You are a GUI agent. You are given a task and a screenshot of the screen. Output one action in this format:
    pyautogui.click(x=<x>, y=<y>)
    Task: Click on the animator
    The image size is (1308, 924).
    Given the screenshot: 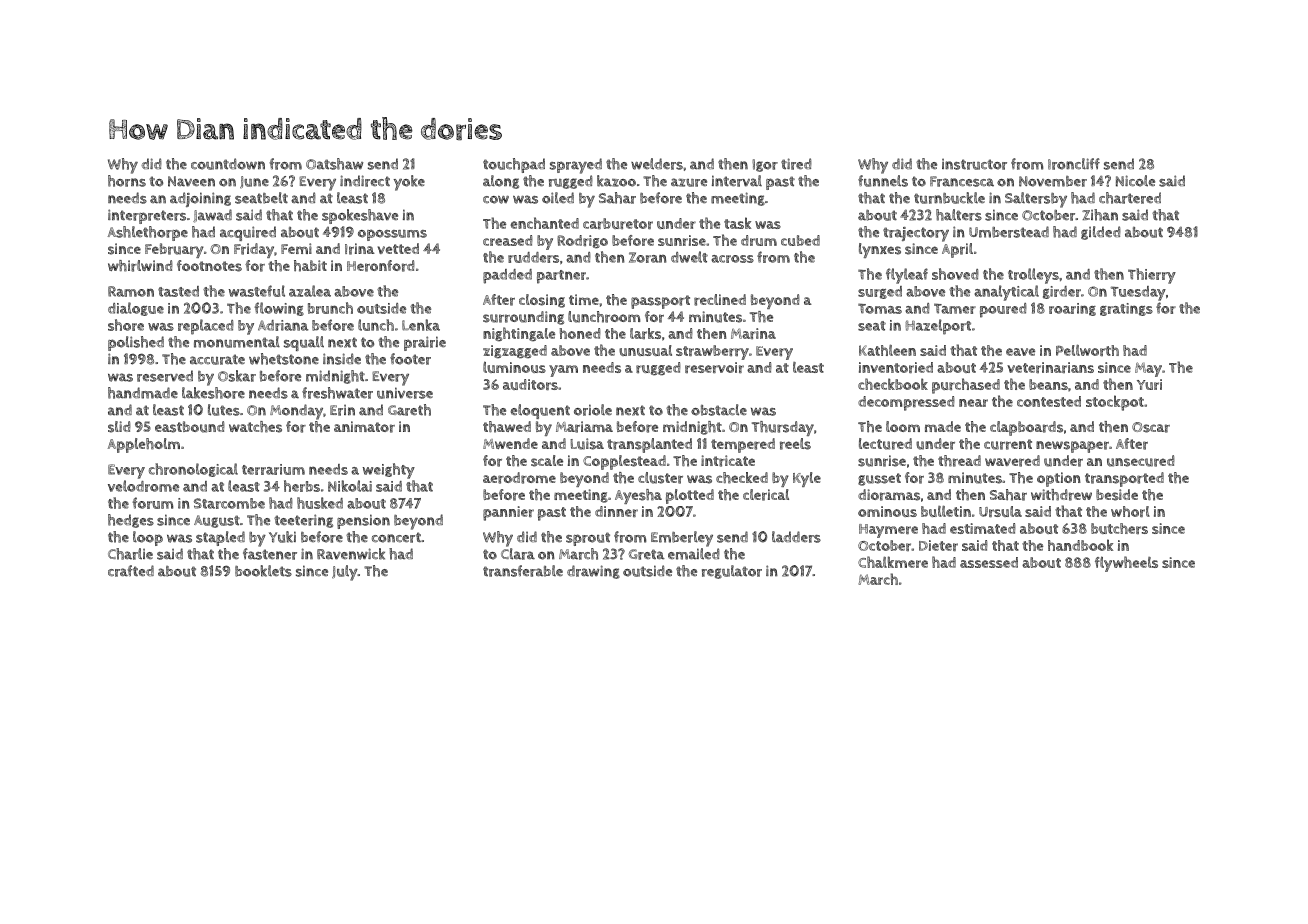 What is the action you would take?
    pyautogui.click(x=364, y=427)
